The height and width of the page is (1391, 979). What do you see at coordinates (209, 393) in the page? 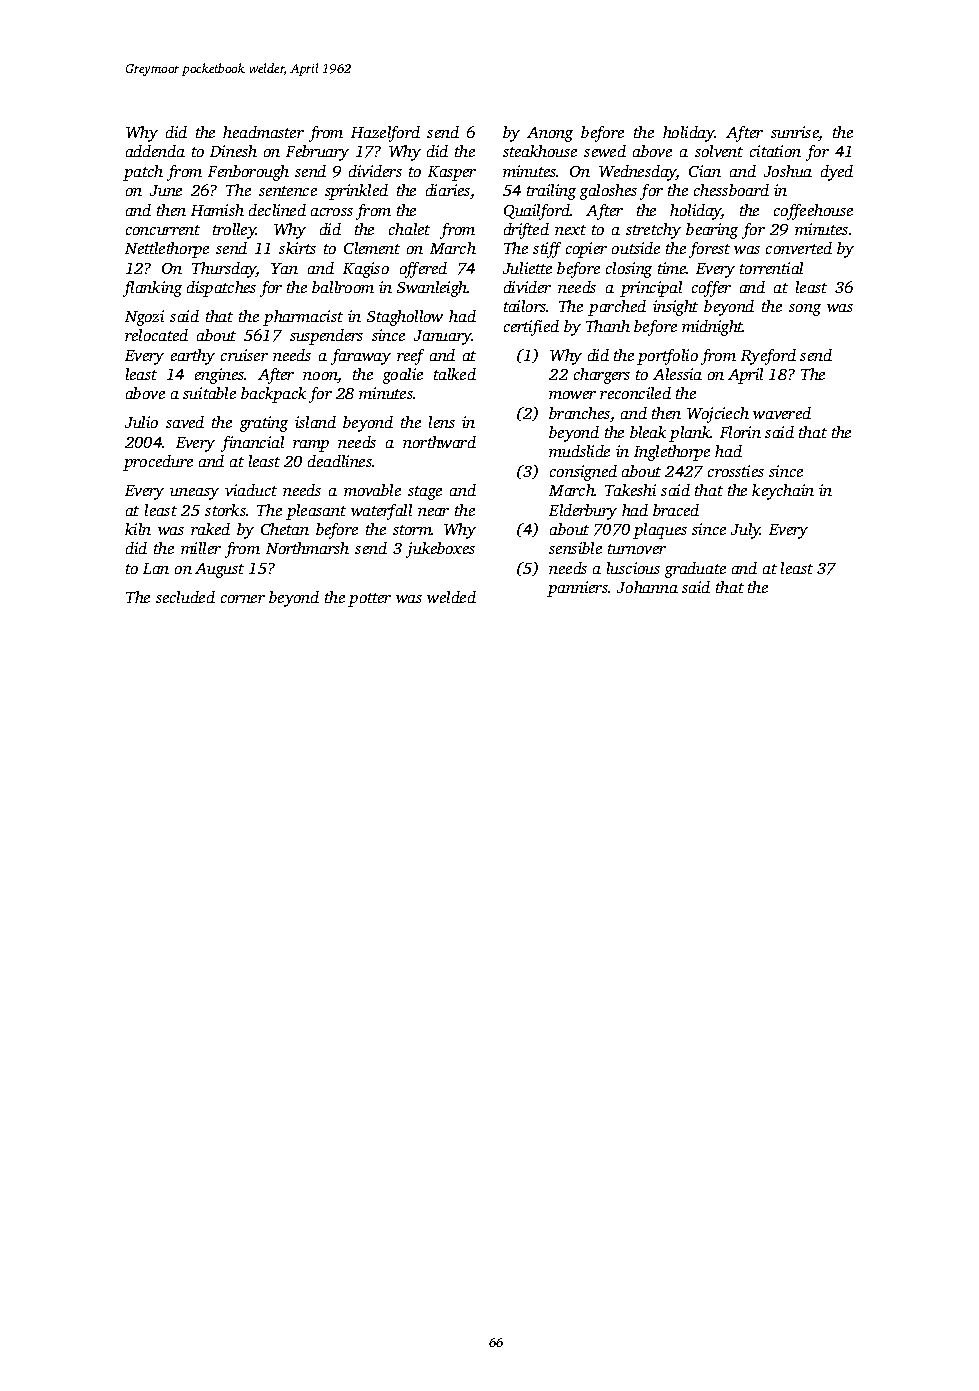
I see `suitable` at bounding box center [209, 393].
